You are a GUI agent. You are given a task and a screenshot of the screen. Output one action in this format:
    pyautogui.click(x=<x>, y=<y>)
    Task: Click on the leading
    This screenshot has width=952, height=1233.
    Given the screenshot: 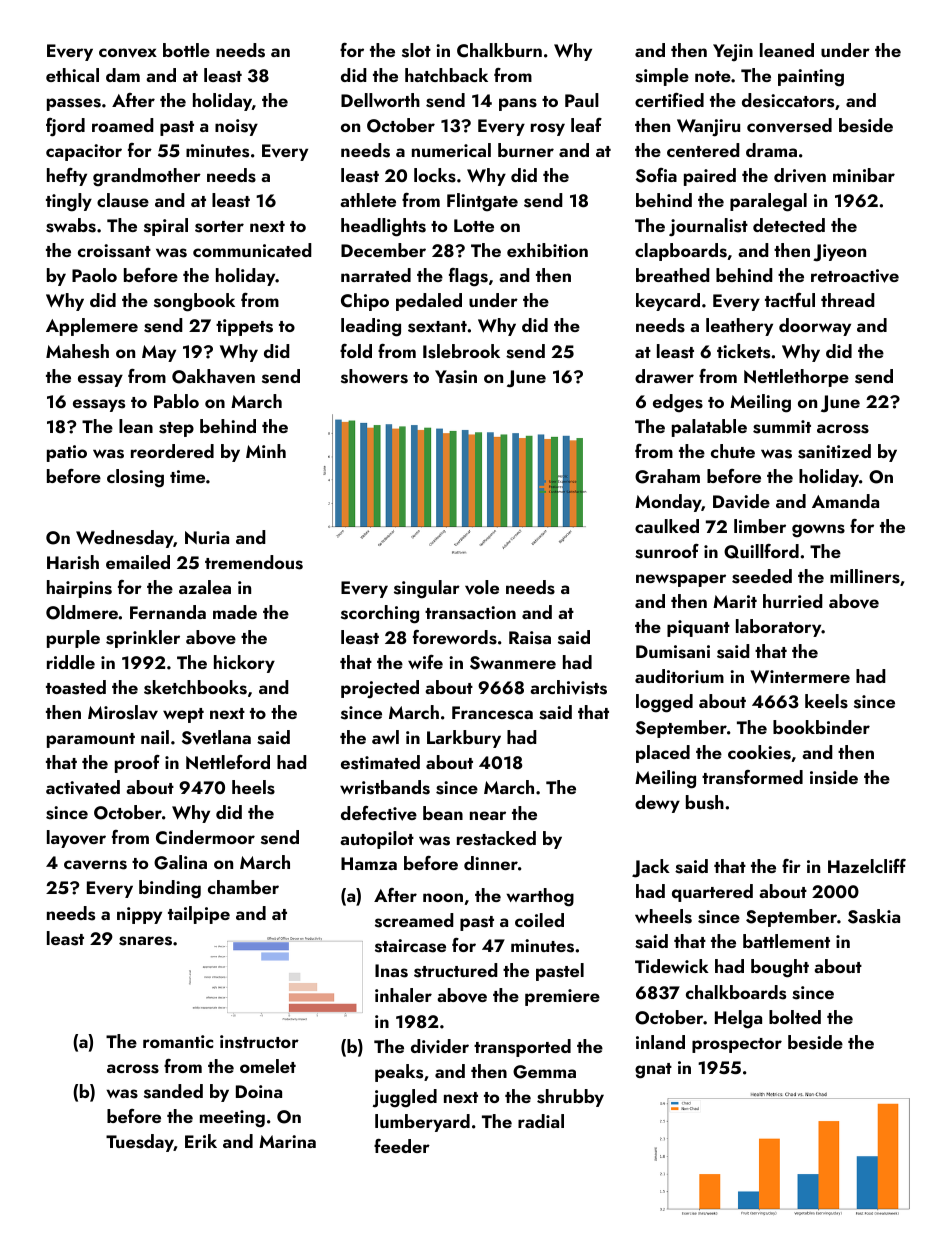 What is the action you would take?
    pyautogui.click(x=371, y=327)
